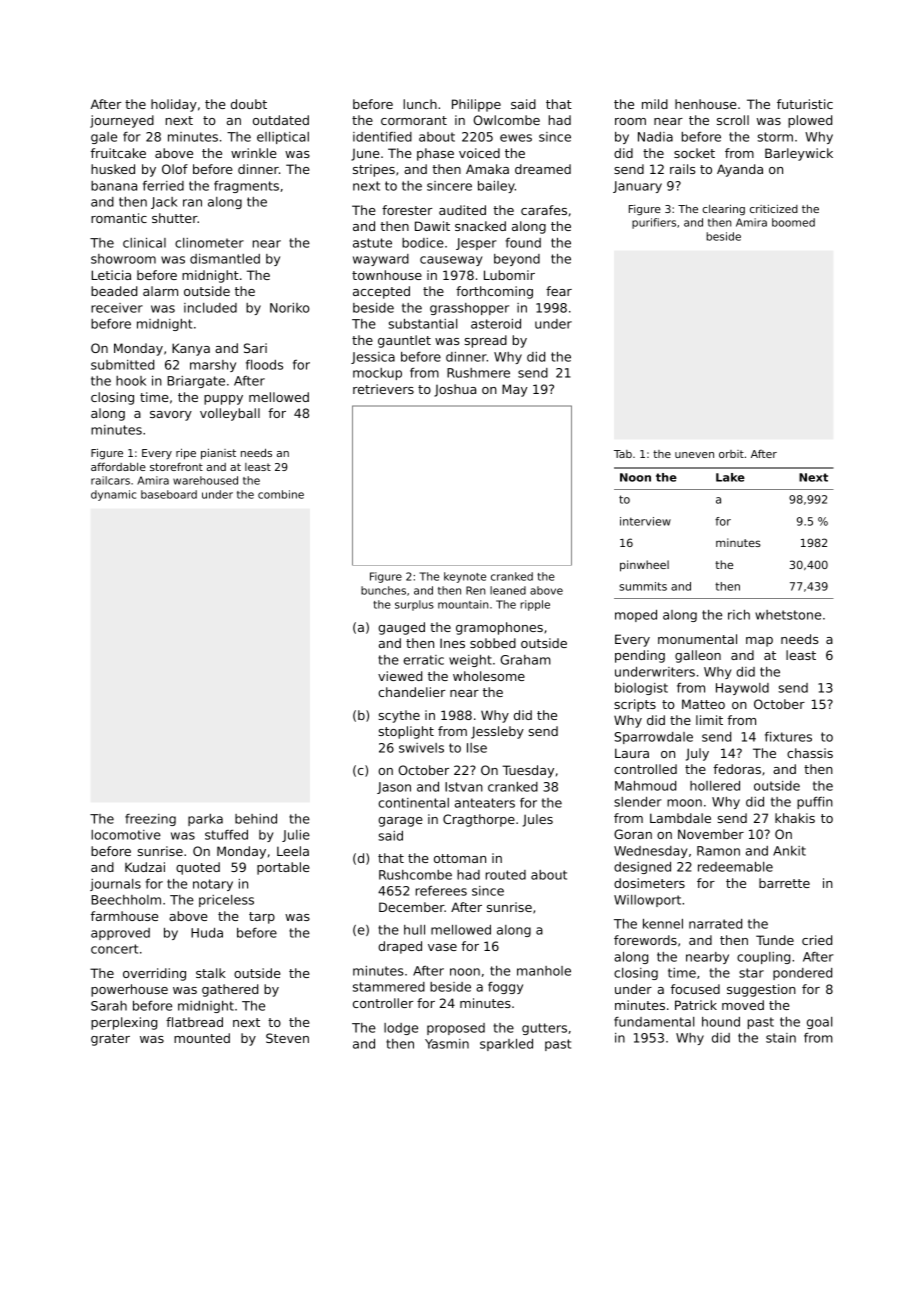  I want to click on hook, so click(131, 381).
